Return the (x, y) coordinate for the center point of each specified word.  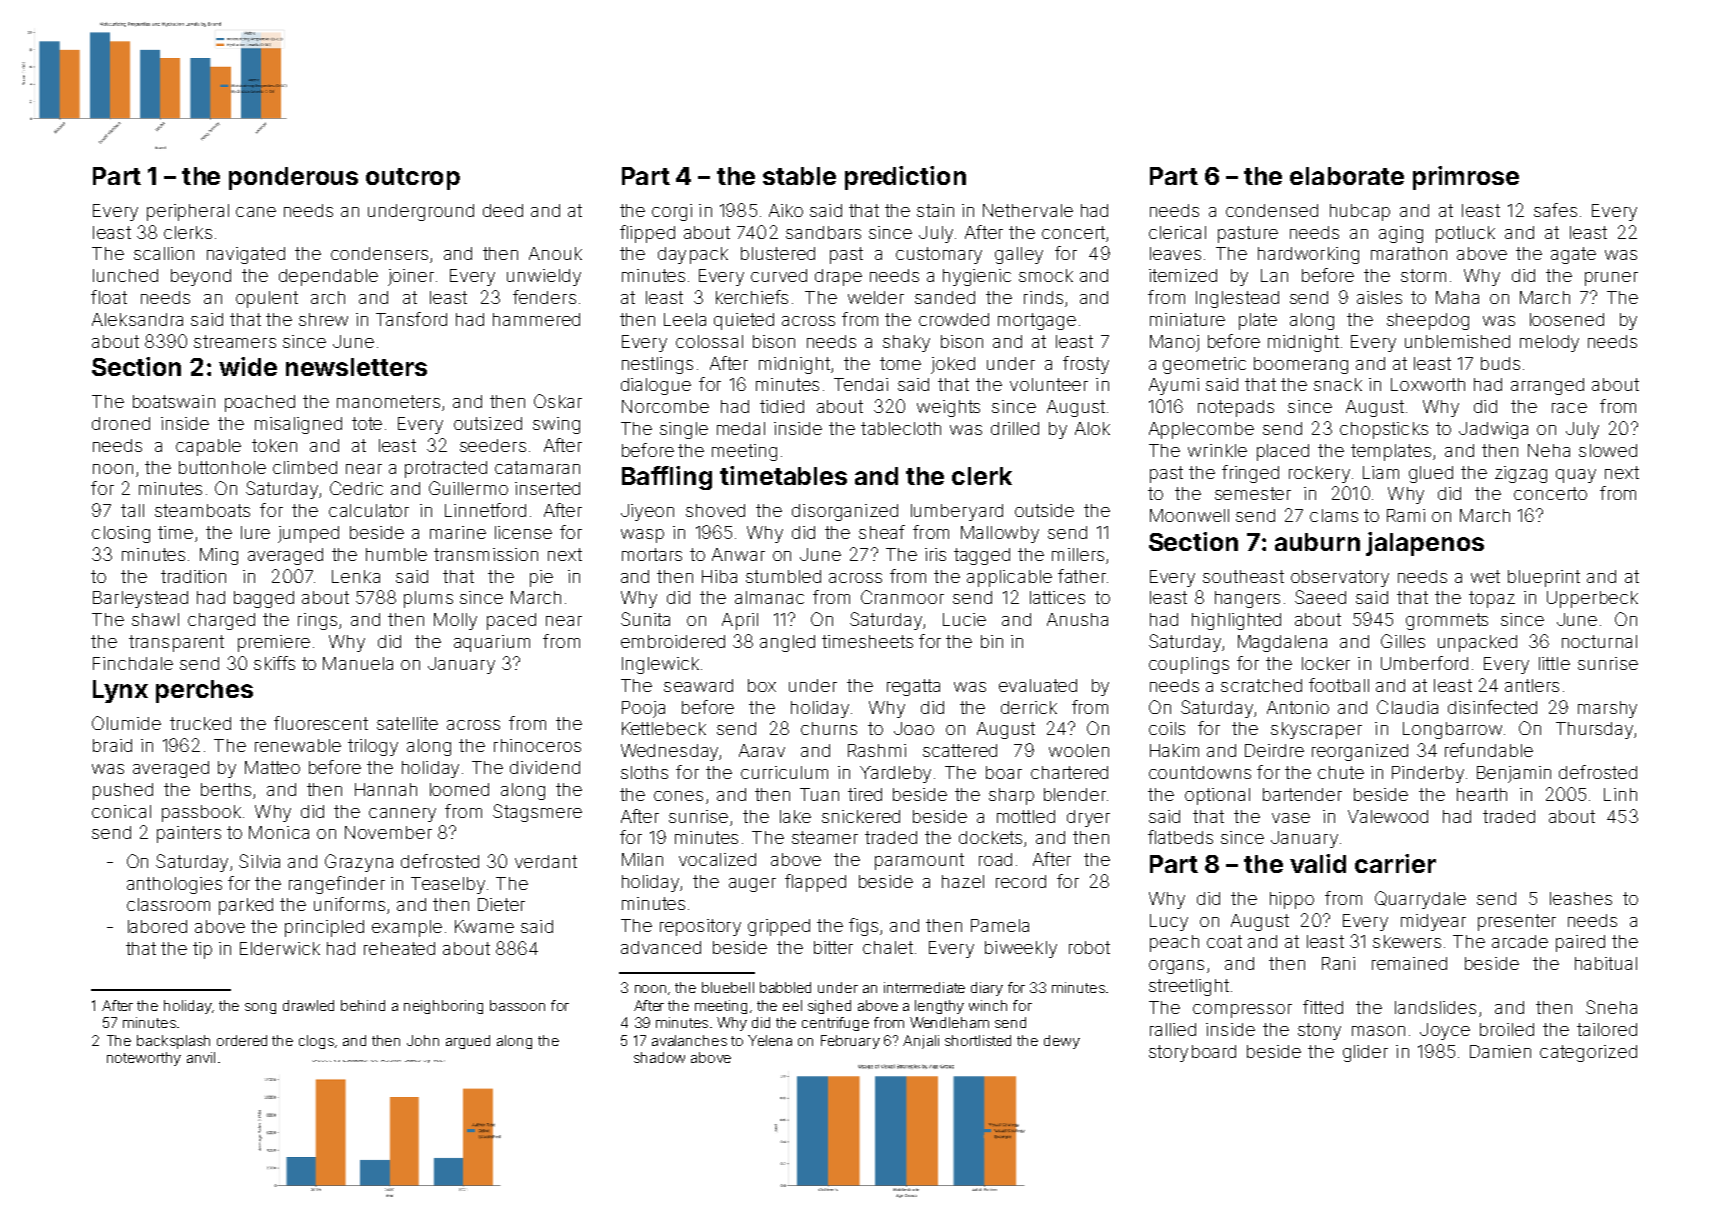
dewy (1062, 1042)
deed (503, 210)
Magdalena (1282, 643)
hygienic (977, 277)
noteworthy (144, 1059)
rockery (1319, 474)
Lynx (120, 691)
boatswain (174, 401)
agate (1573, 255)
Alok (1092, 428)
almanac (769, 597)
